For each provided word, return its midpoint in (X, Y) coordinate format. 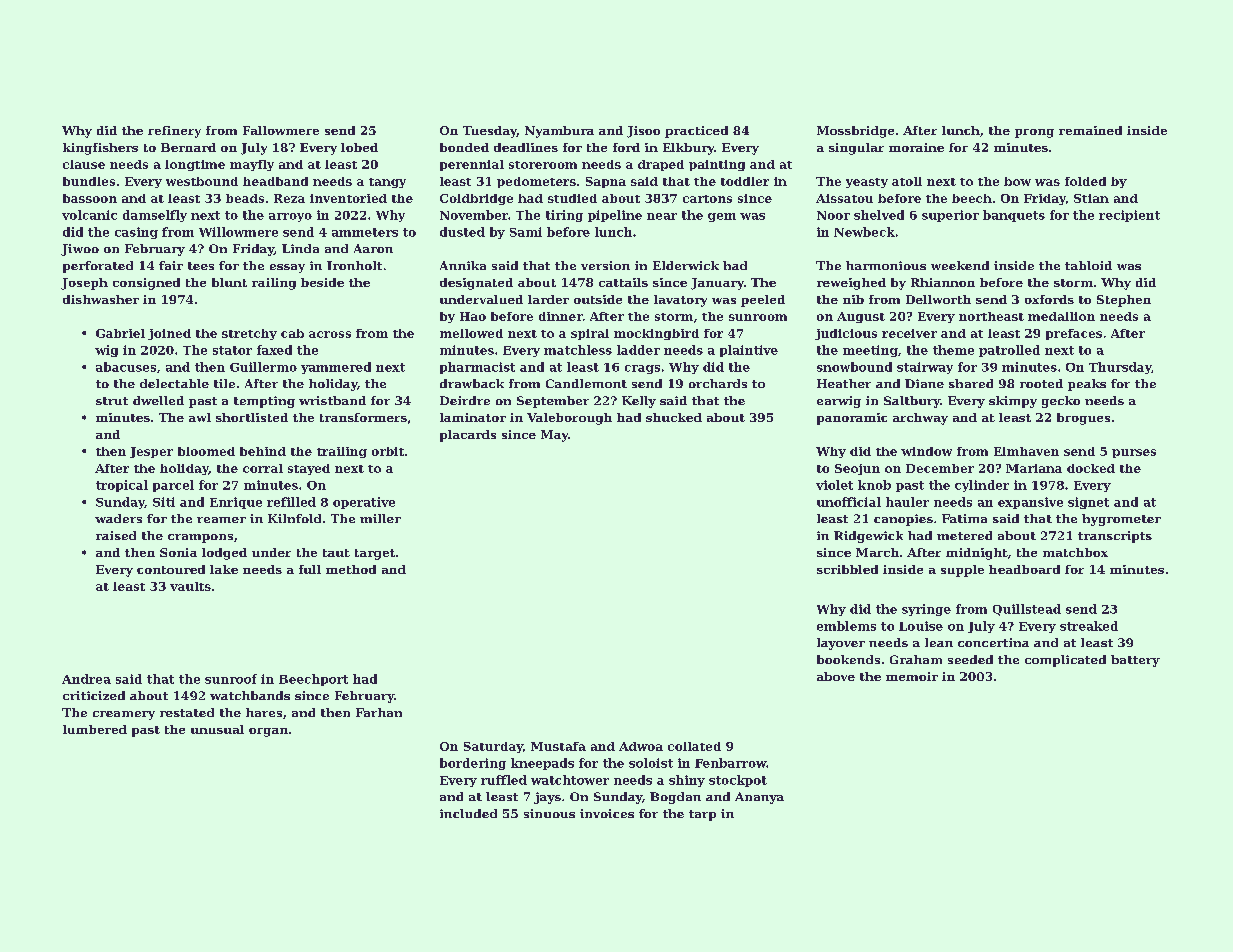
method (351, 569)
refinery (174, 132)
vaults (190, 586)
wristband (332, 400)
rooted (1041, 383)
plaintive (749, 351)
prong (1034, 133)
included (468, 813)
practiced (696, 132)
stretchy (249, 334)
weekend (960, 265)
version (605, 265)
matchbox (1075, 552)
